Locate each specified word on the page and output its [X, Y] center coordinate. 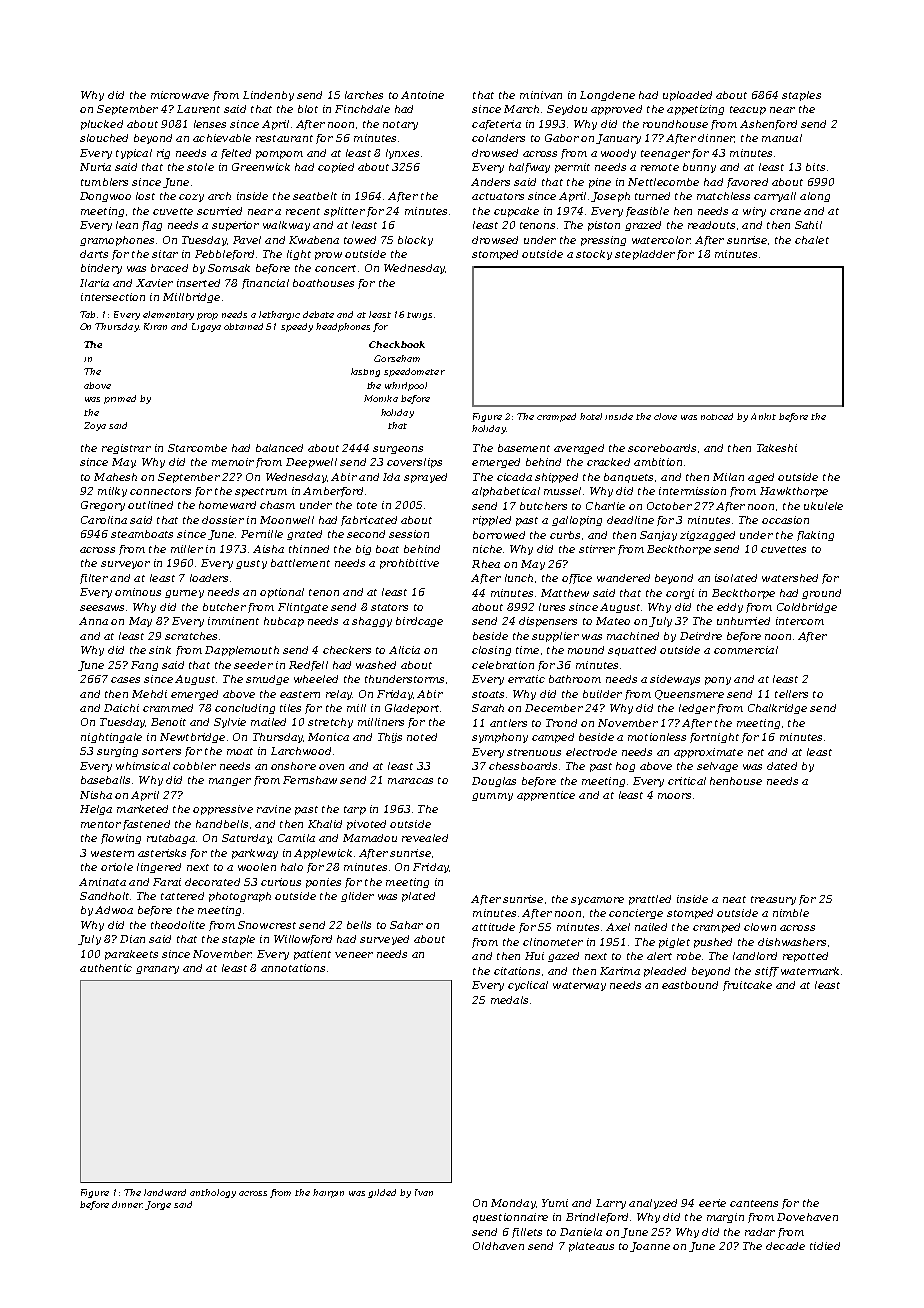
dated [782, 766]
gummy [492, 797]
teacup [748, 110]
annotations [293, 968]
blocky [415, 241]
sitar [165, 254]
